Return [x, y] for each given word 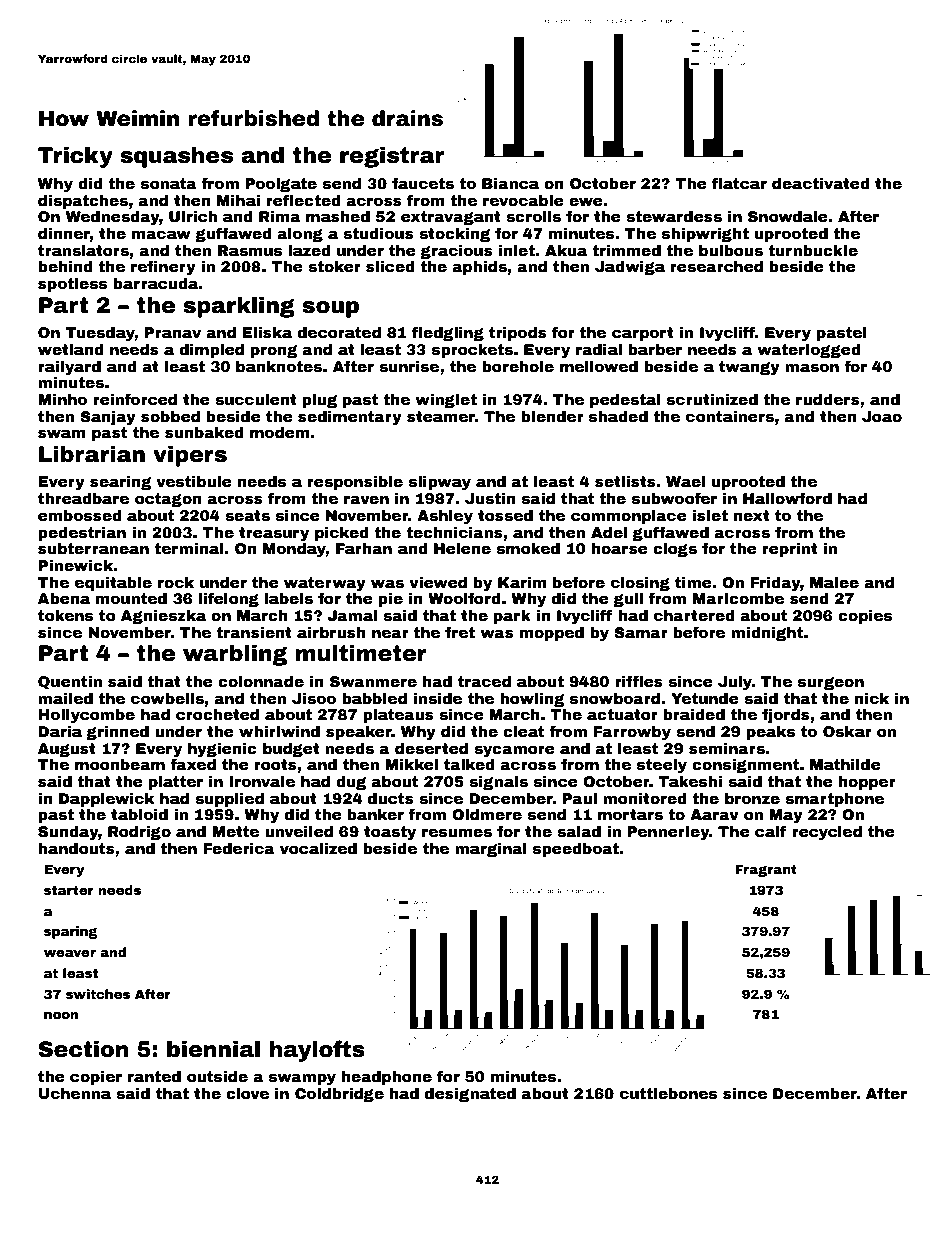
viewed [438, 582]
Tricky [75, 157]
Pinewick [76, 565]
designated [470, 1095]
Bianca [510, 183]
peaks [771, 733]
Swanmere [373, 681]
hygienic [222, 750]
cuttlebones [668, 1093]
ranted [154, 1076]
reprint [790, 550]
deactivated [821, 183]
